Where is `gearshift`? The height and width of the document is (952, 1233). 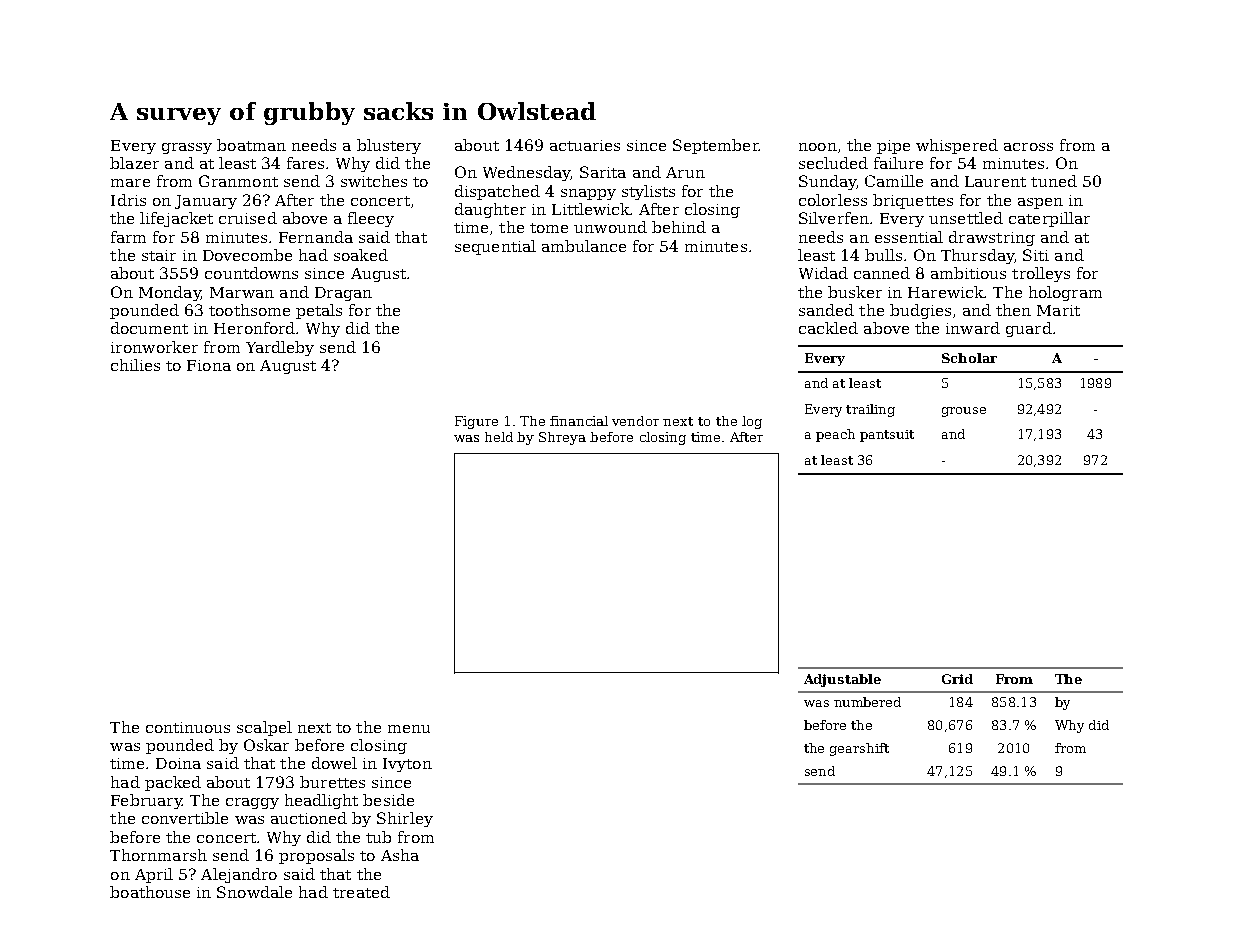
gearshift is located at coordinates (859, 749).
